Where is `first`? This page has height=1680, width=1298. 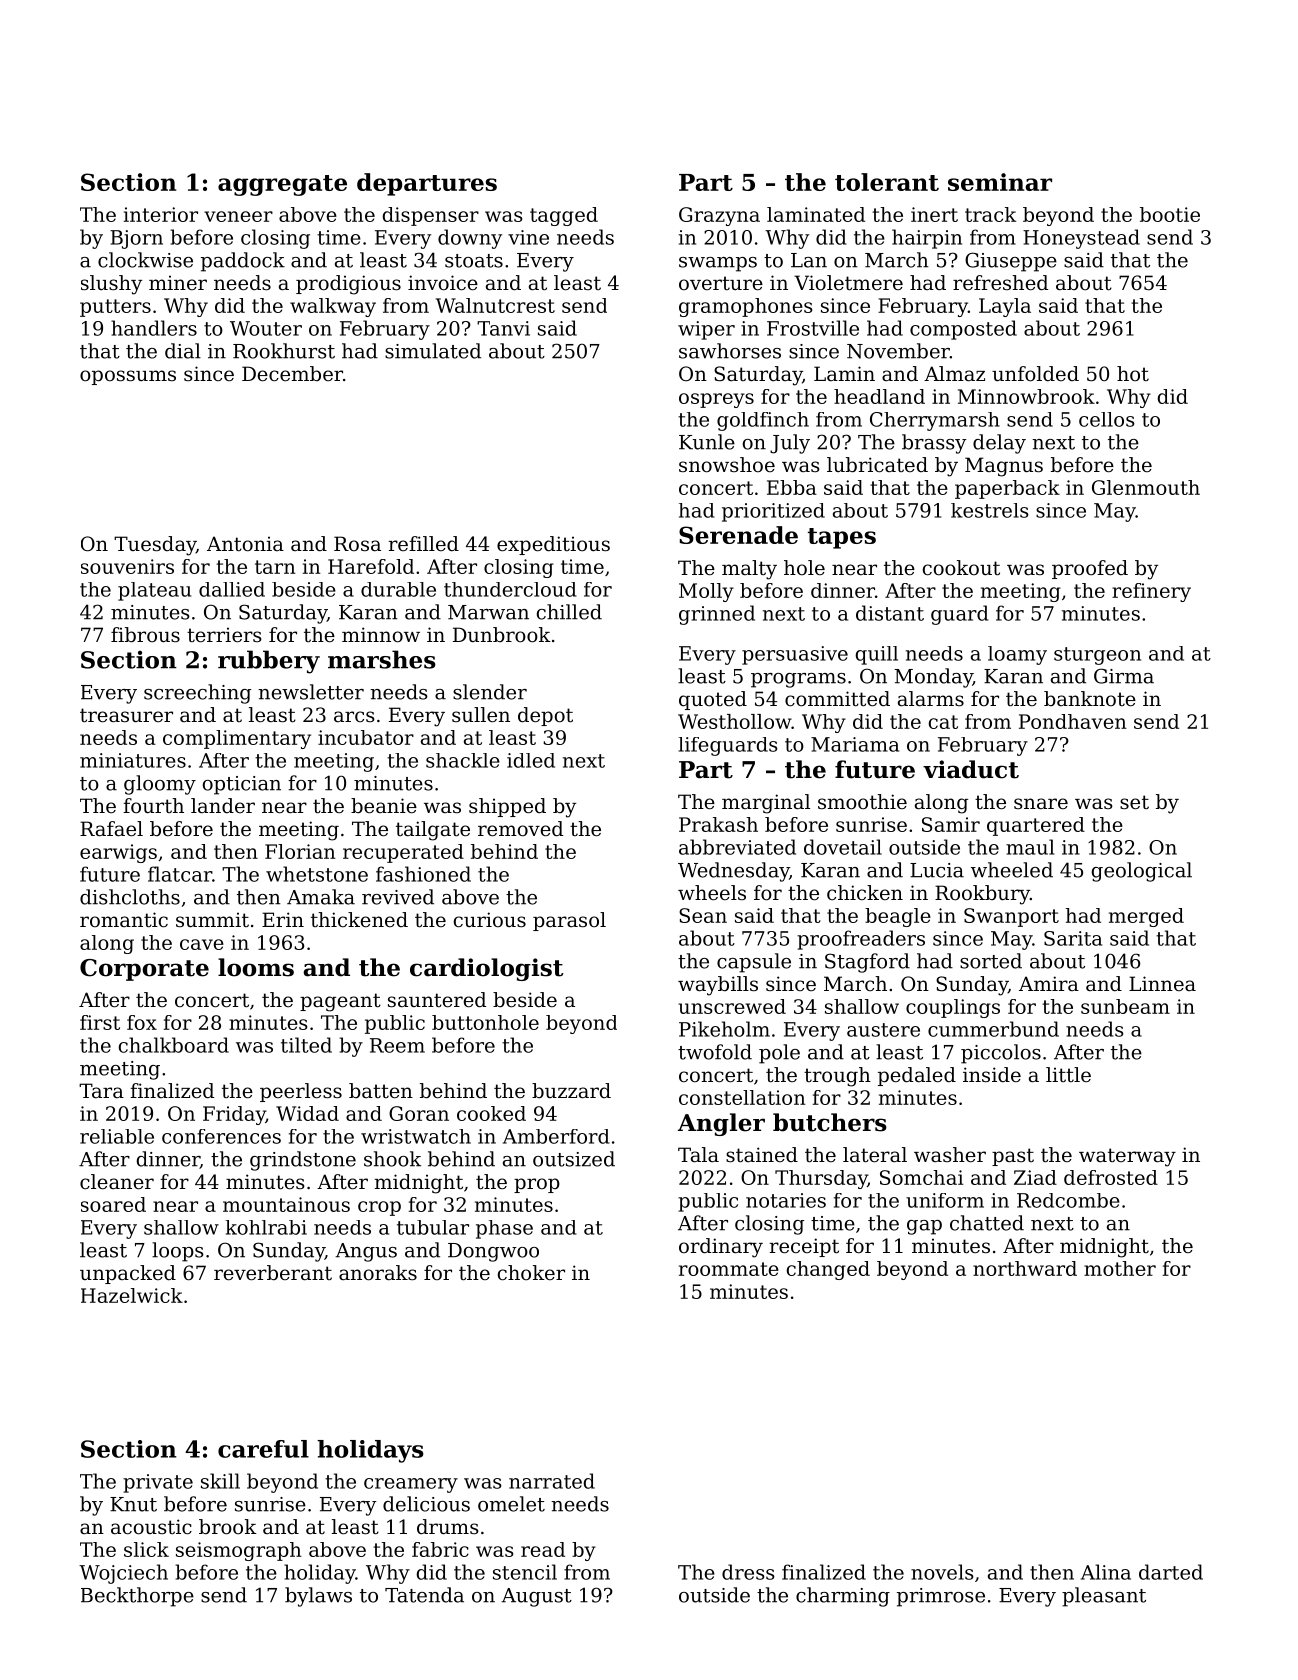 first is located at coordinates (100, 1022).
